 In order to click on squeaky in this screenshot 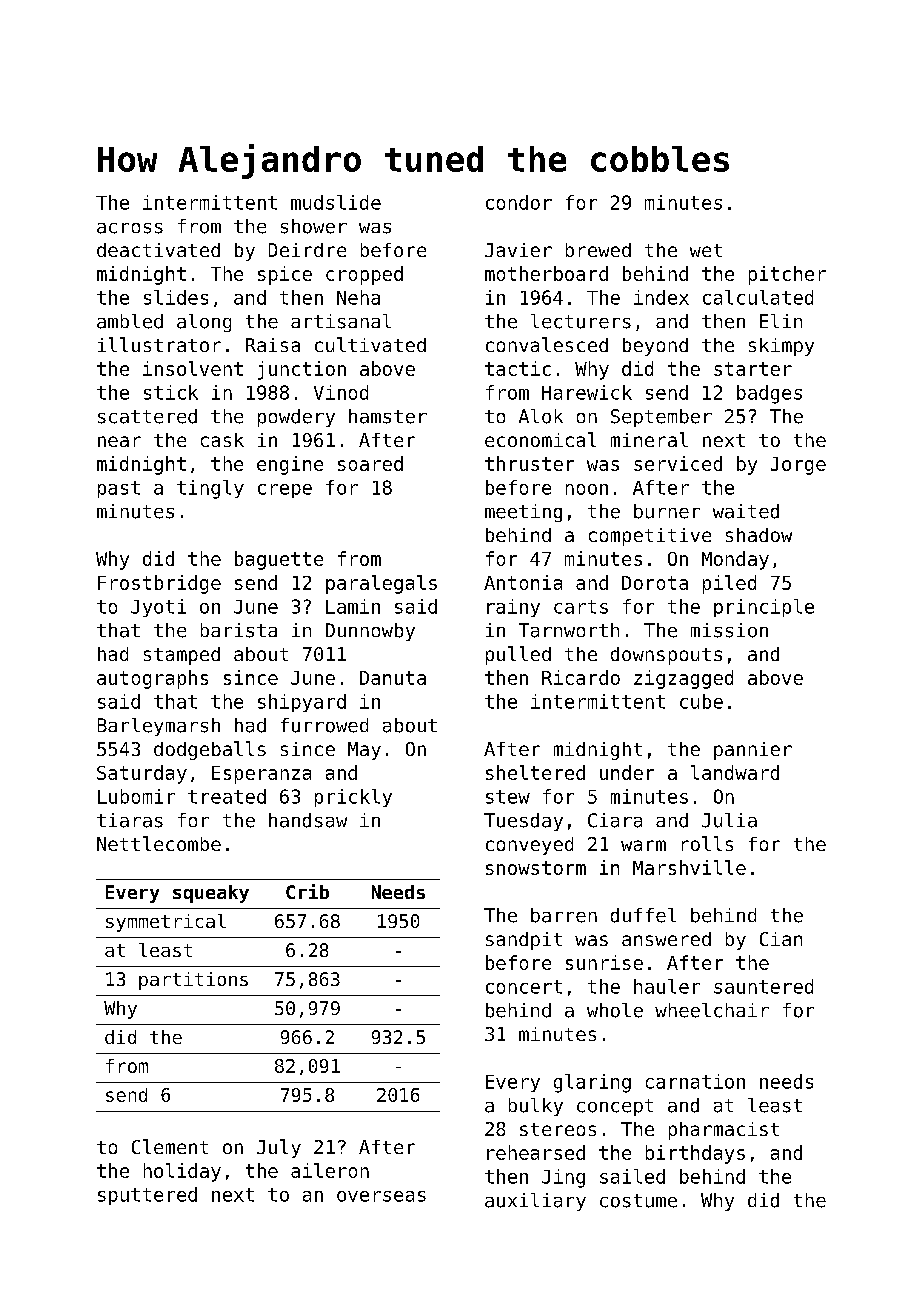, I will do `click(211, 894)`.
